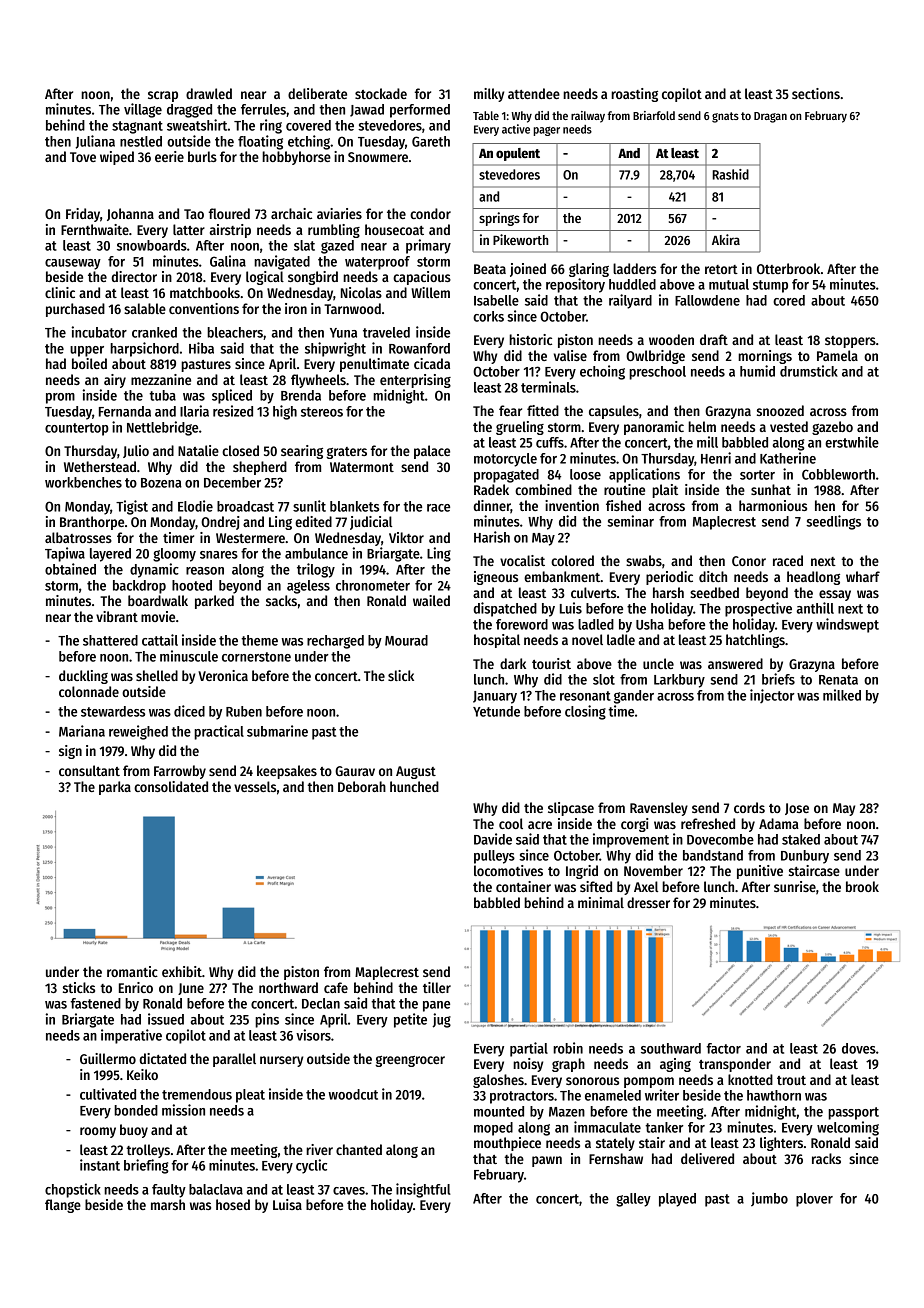  What do you see at coordinates (423, 1190) in the screenshot?
I see `insightful` at bounding box center [423, 1190].
